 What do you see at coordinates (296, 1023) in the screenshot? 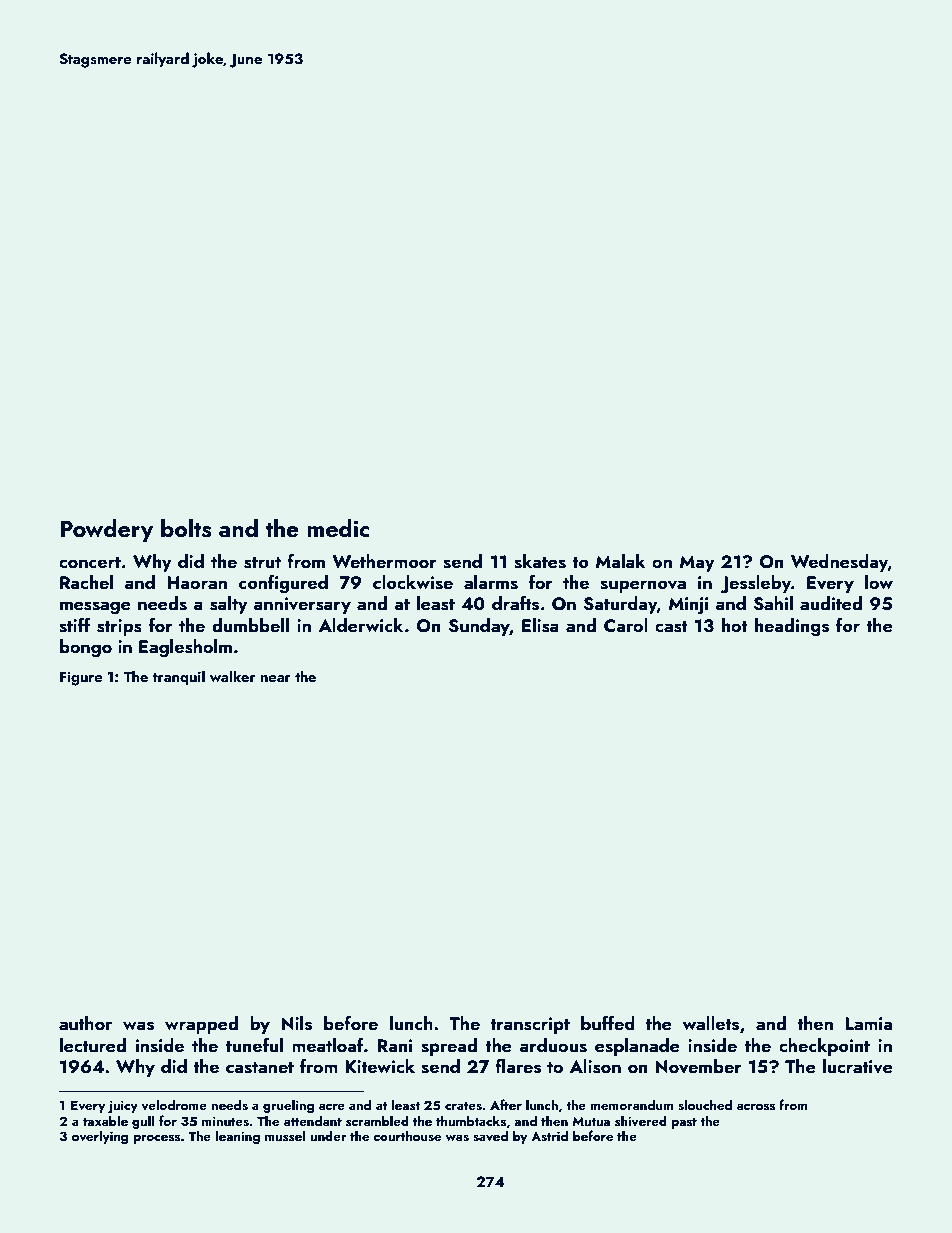
I see `Nils` at bounding box center [296, 1023].
